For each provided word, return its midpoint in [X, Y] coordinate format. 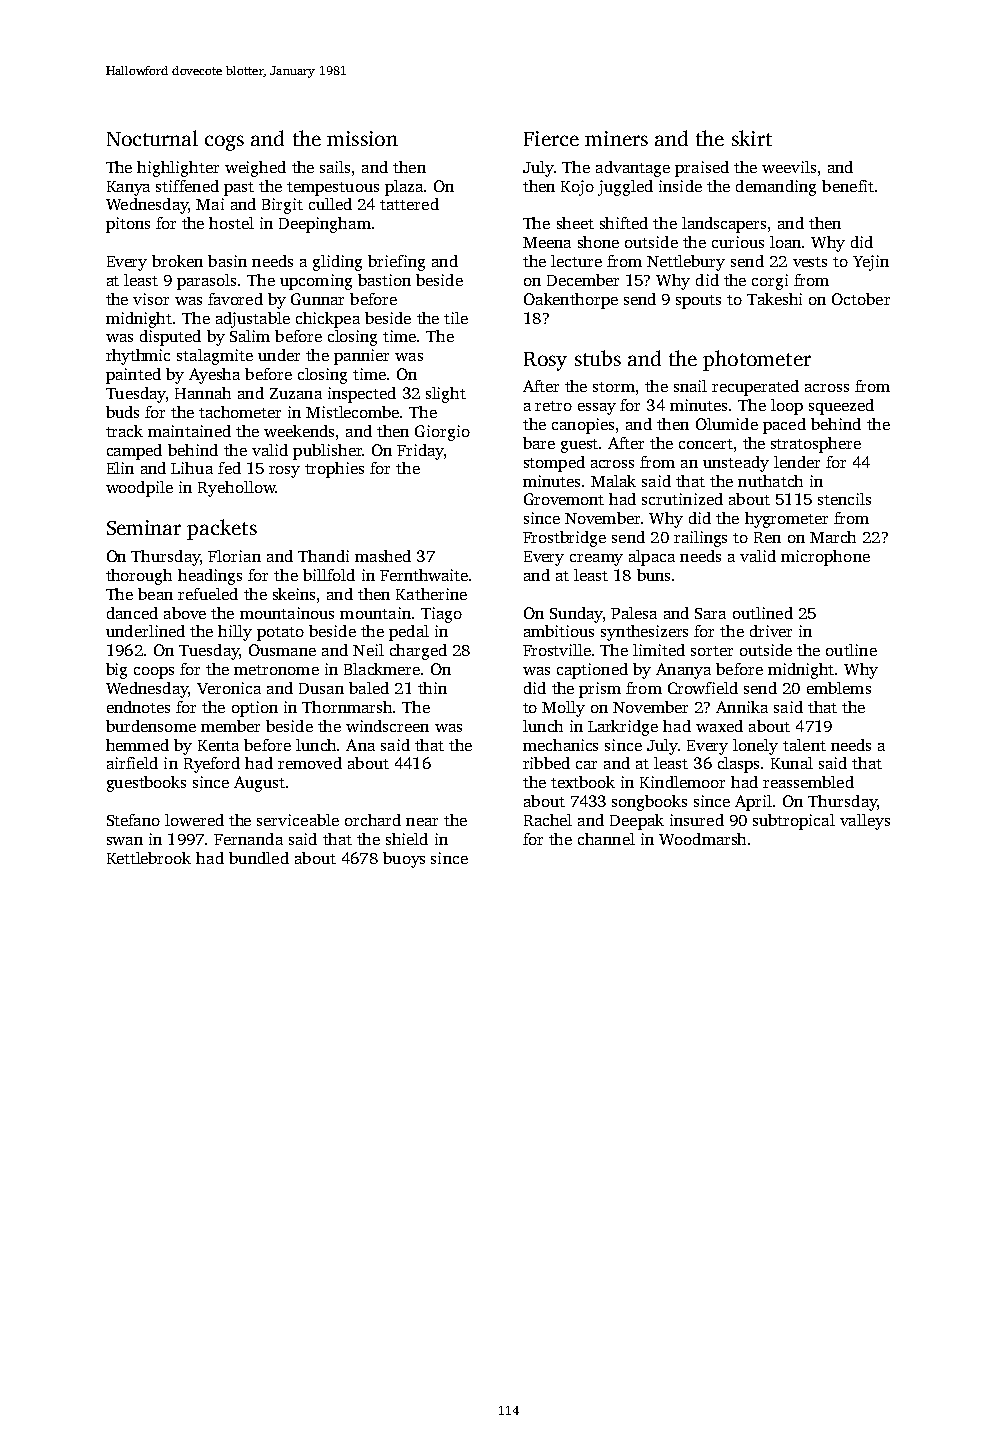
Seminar [144, 527]
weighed [255, 169]
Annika [742, 707]
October [861, 299]
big [116, 671]
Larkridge [623, 728]
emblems [839, 688]
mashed [383, 556]
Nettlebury [686, 263]
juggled [625, 188]
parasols [206, 282]
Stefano [133, 820]
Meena [547, 242]
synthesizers [644, 633]
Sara [710, 613]
